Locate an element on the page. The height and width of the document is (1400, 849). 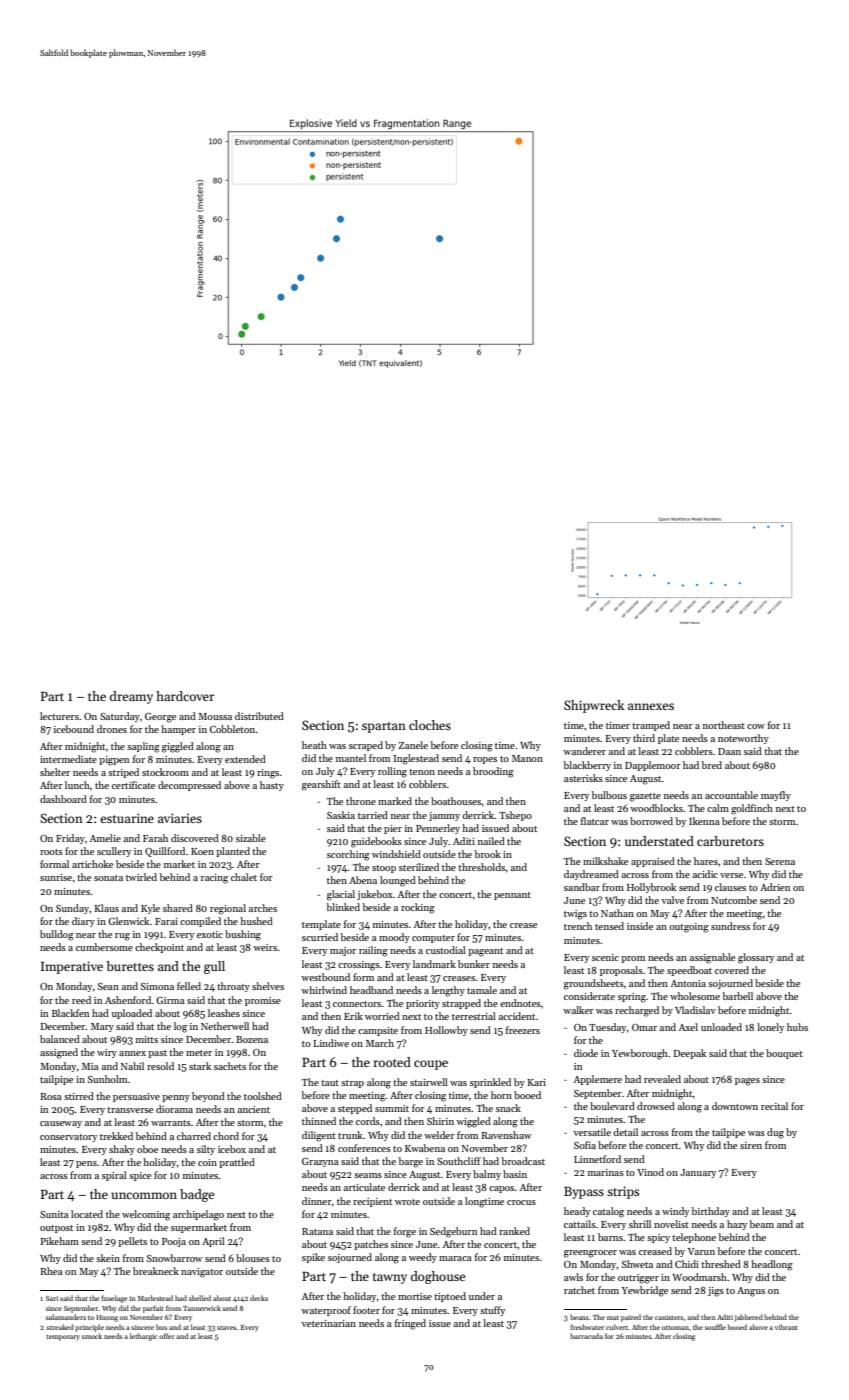
noteworthy is located at coordinates (743, 739).
